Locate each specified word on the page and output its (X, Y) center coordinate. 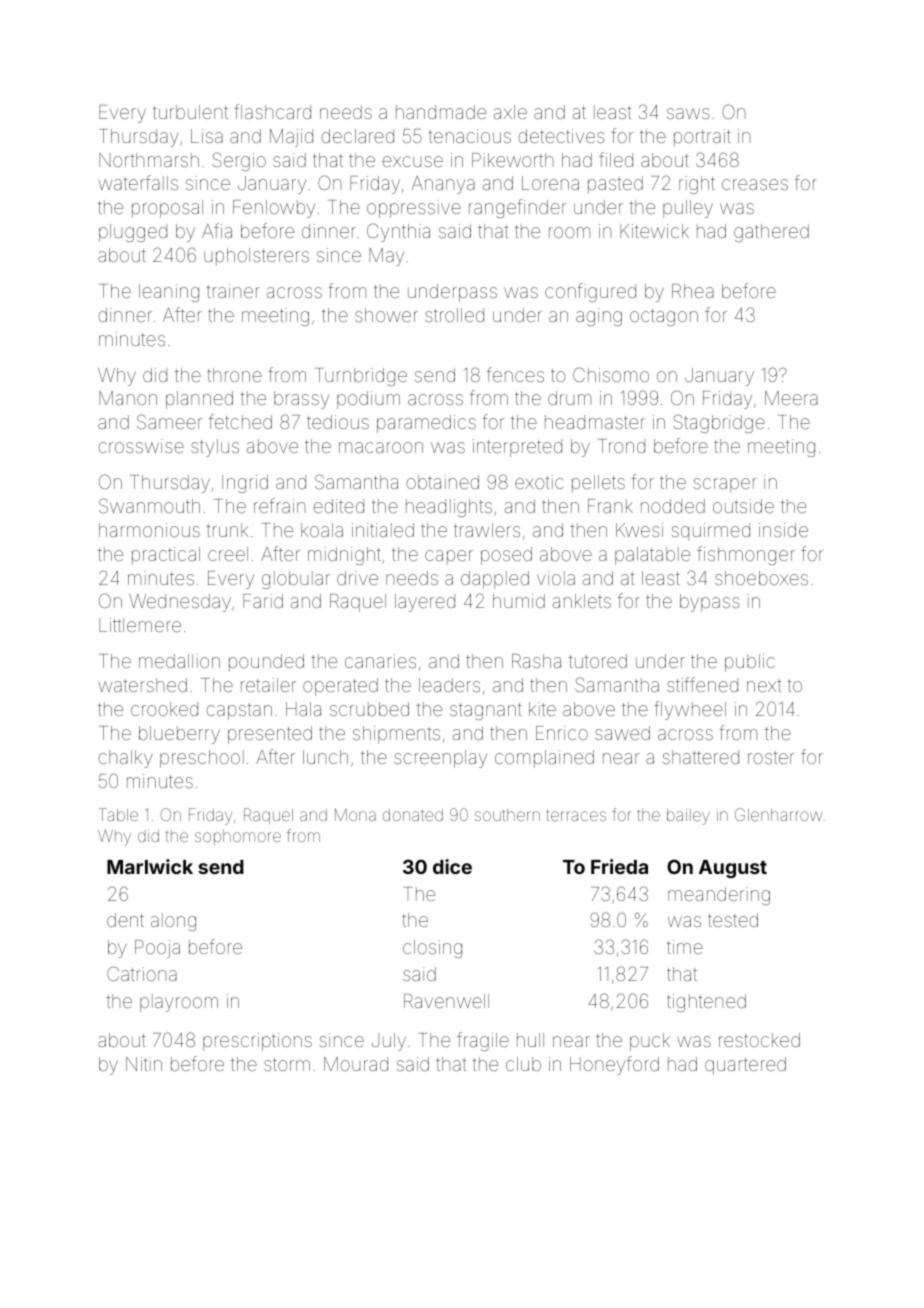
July (389, 1042)
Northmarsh (149, 160)
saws (688, 113)
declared (357, 136)
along (173, 922)
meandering (719, 896)
